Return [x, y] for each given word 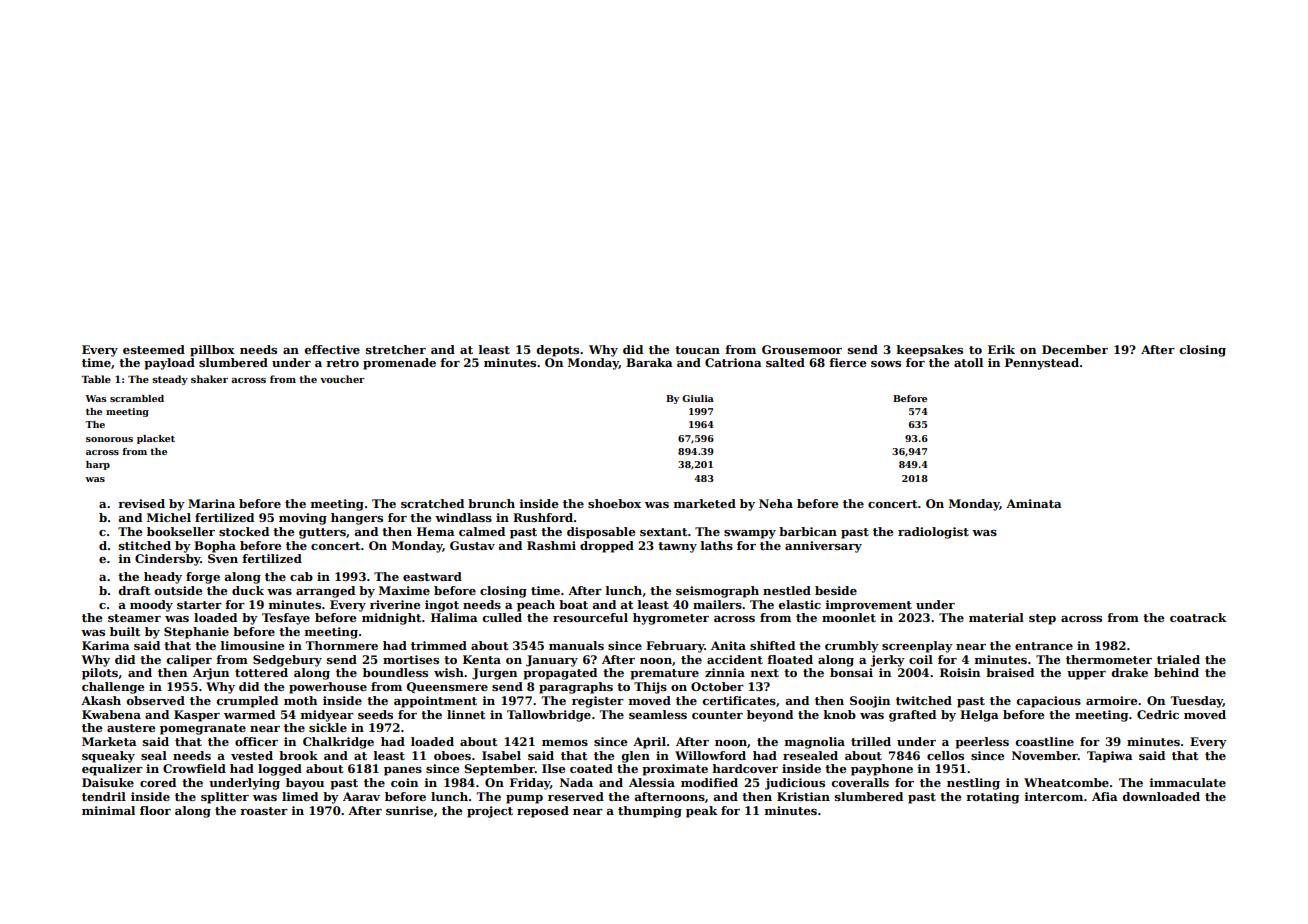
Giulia [698, 398]
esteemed [154, 349]
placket [156, 439]
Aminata [1034, 503]
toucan [697, 350]
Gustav [472, 545]
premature [664, 674]
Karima [106, 645]
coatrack [1198, 617]
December [1075, 349]
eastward [432, 576]
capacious [1049, 702]
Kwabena [111, 714]
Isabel [501, 755]
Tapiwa [1110, 757]
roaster [264, 811]
